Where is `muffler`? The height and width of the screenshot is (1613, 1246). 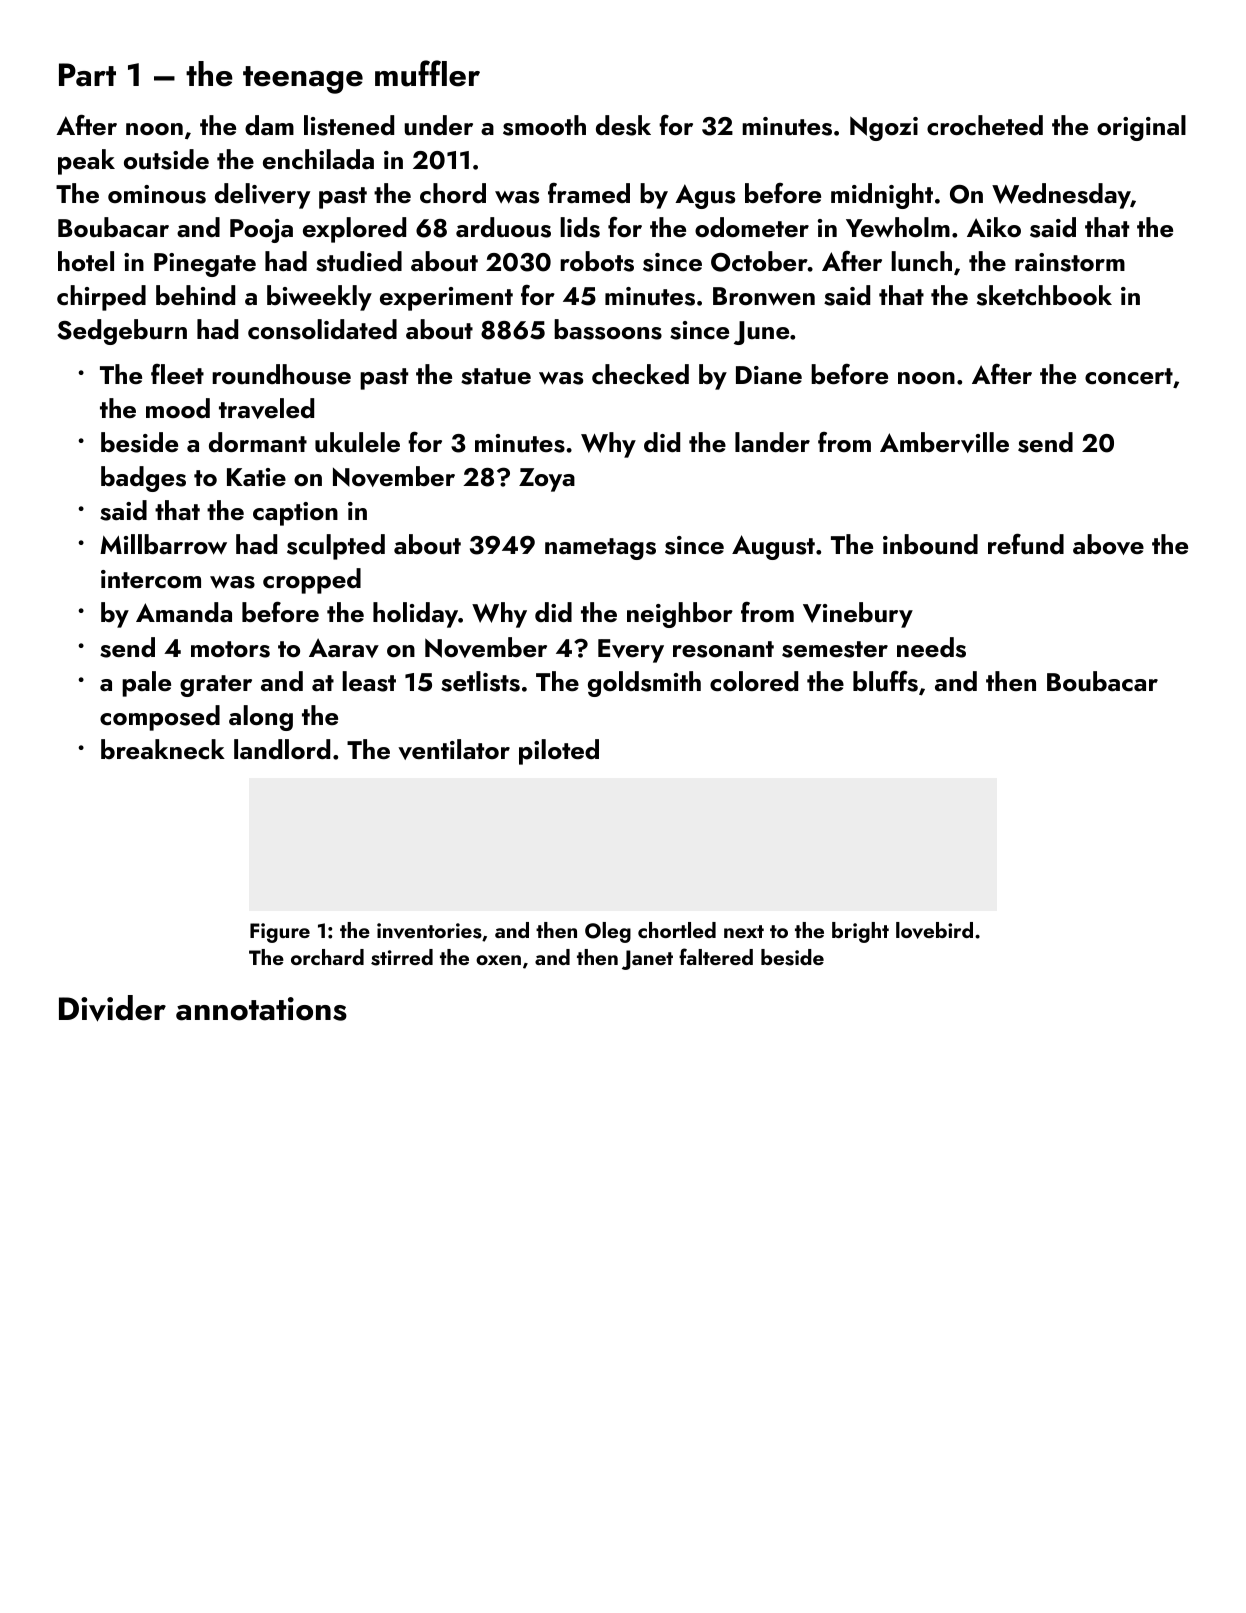 muffler is located at coordinates (427, 73).
